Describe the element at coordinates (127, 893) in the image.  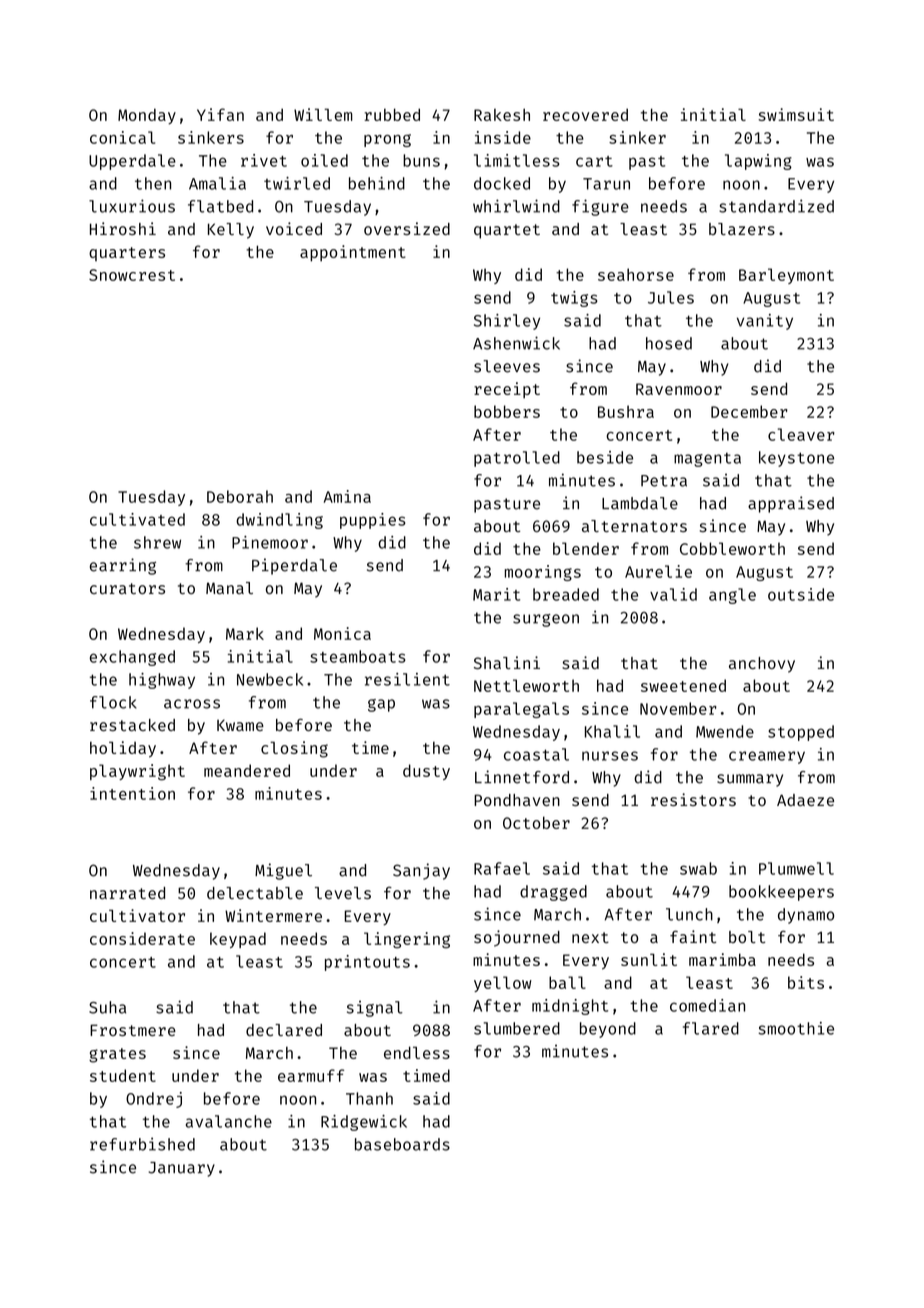
I see `narrated` at that location.
